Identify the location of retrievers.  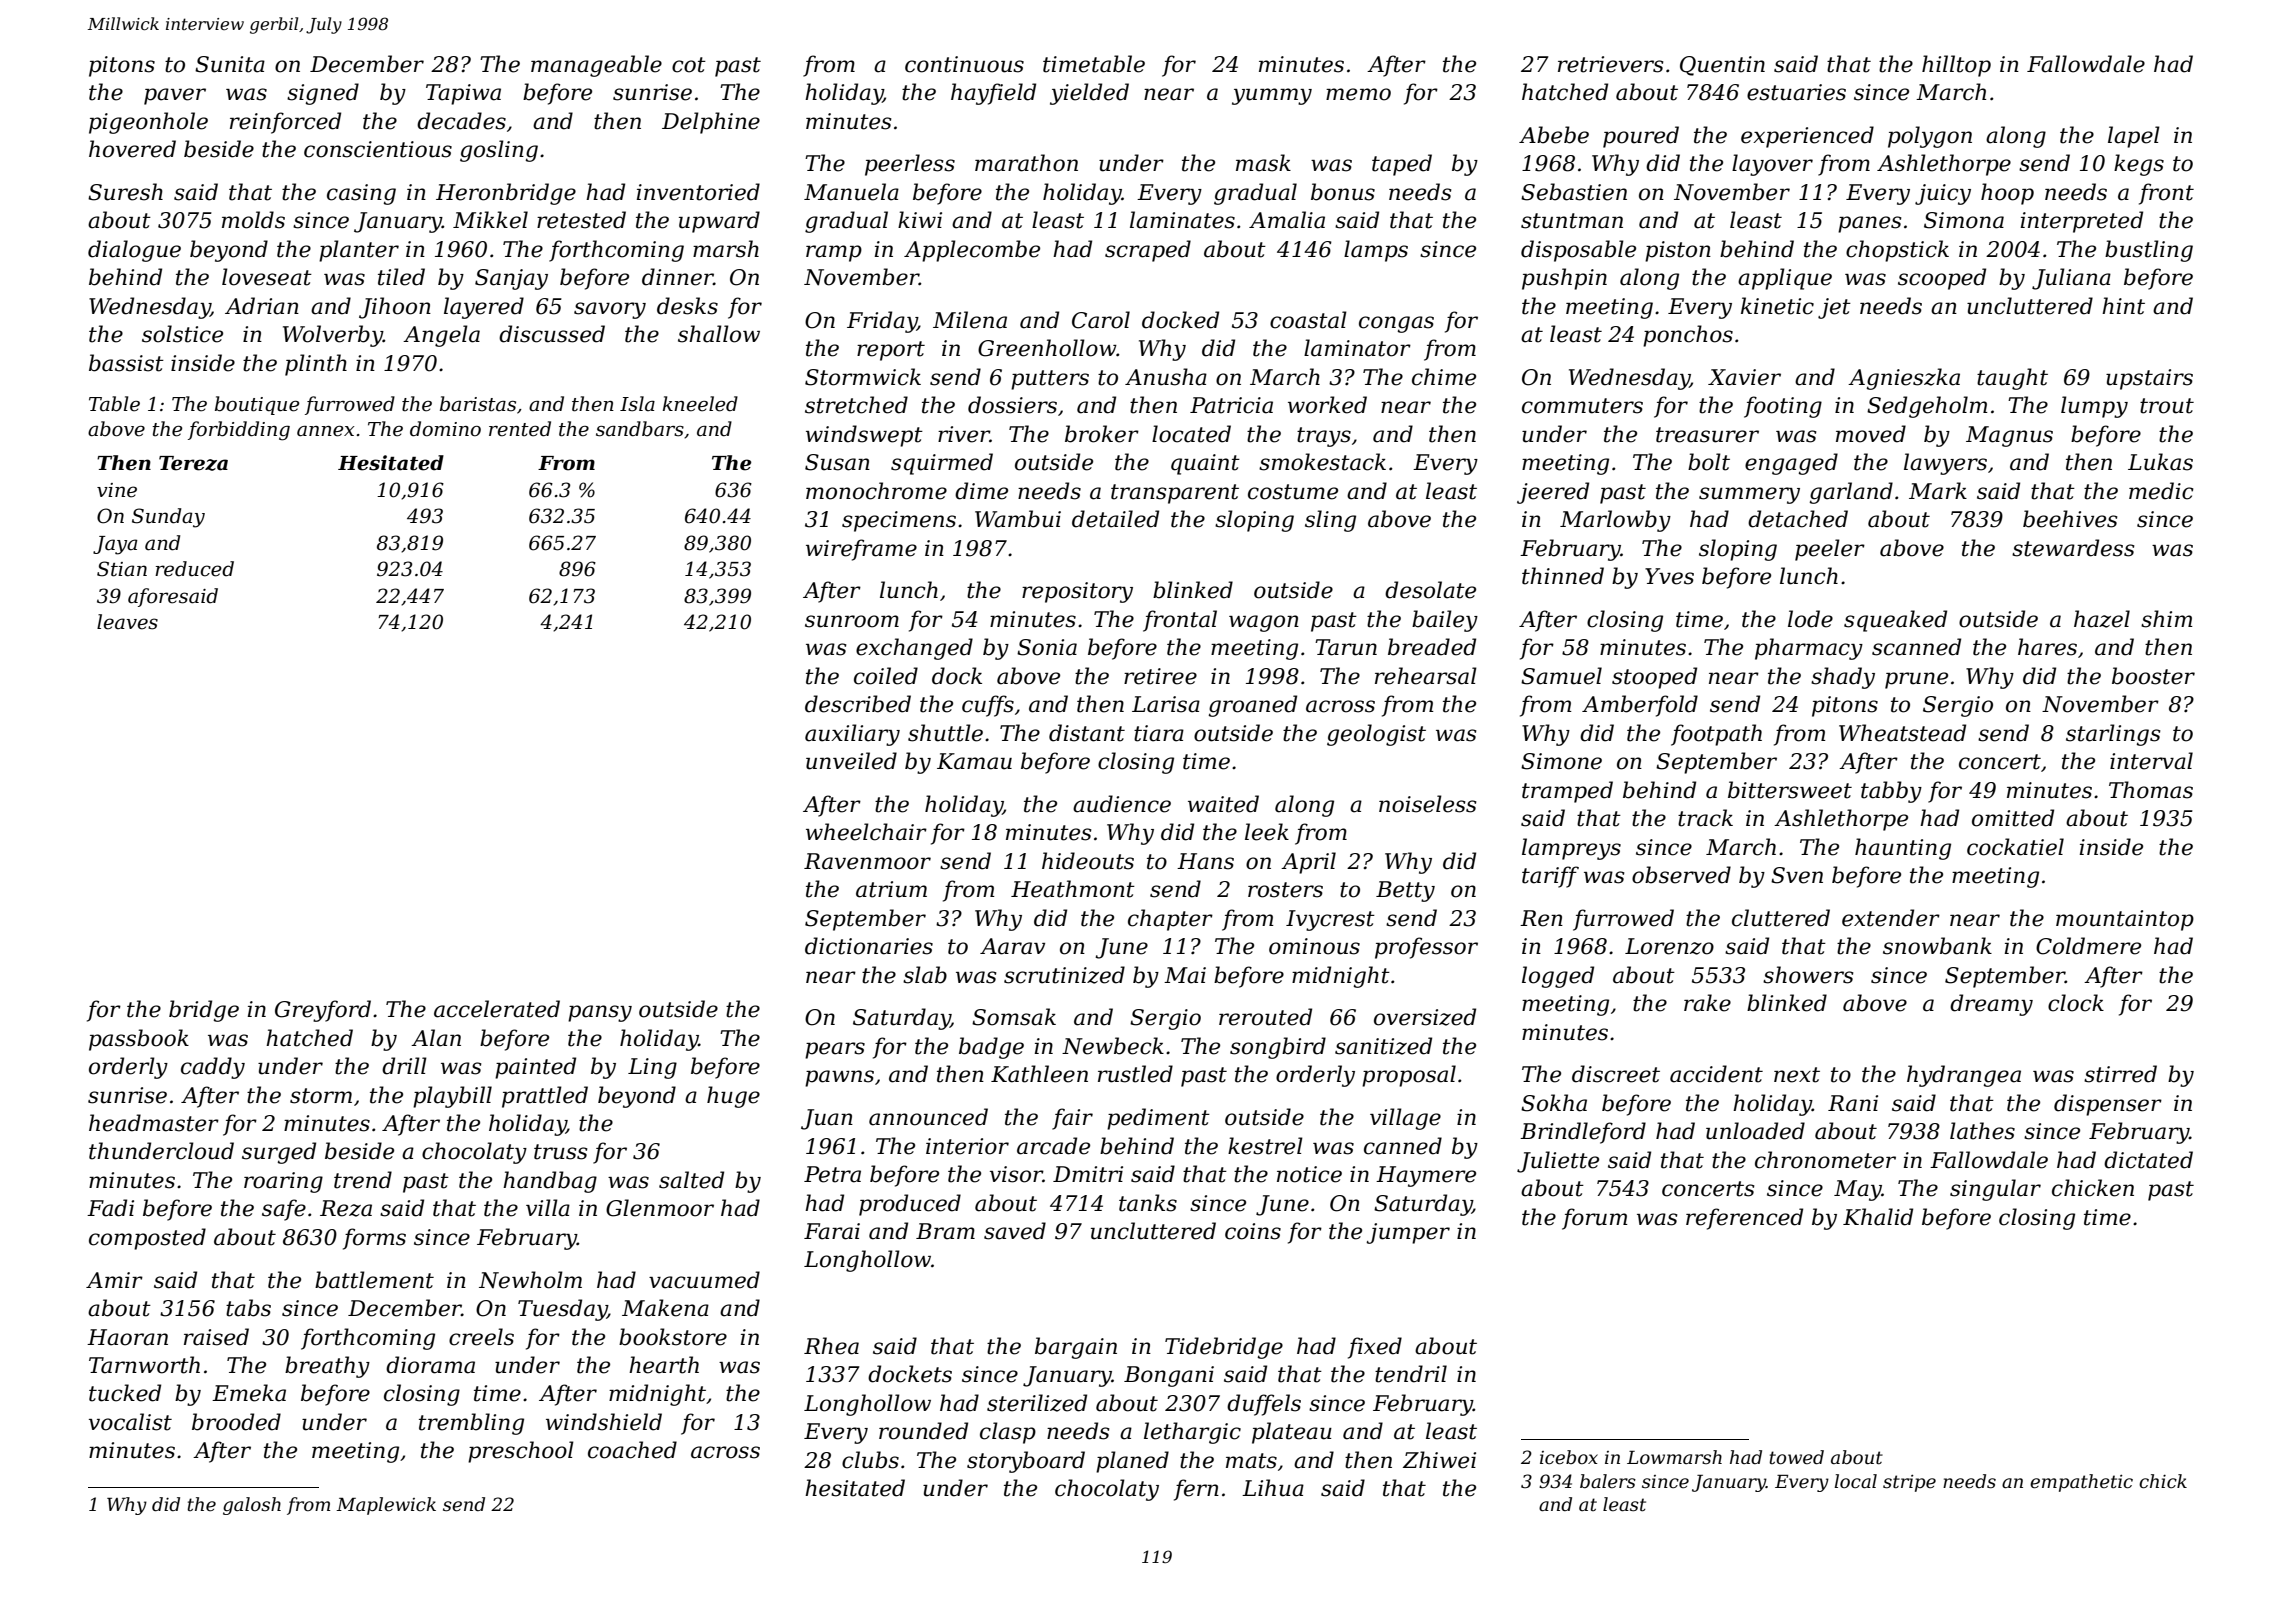
(1610, 64).
